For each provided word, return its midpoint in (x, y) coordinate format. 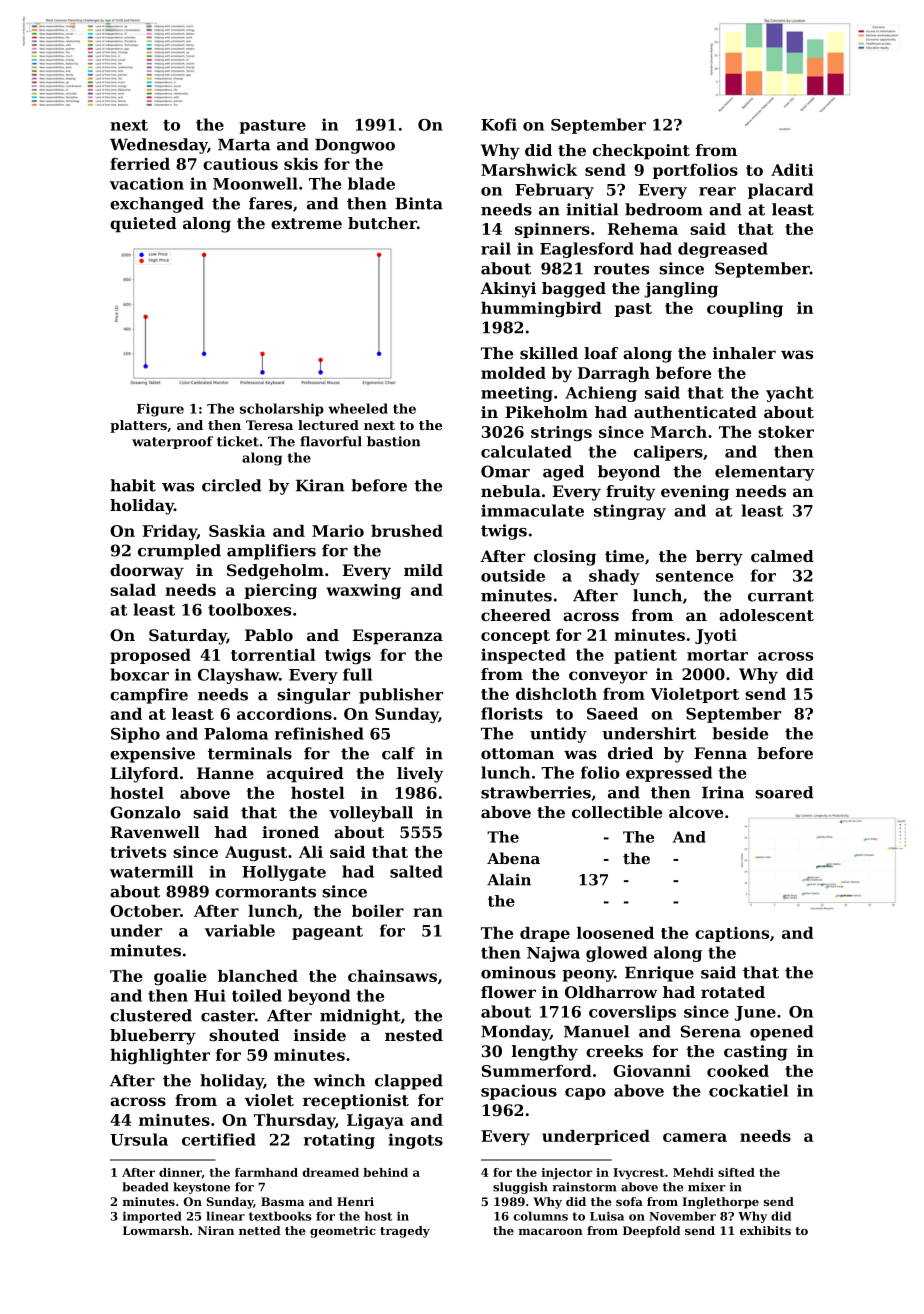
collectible (617, 812)
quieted (143, 225)
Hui (210, 995)
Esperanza (398, 637)
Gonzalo (145, 812)
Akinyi (508, 290)
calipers (668, 453)
